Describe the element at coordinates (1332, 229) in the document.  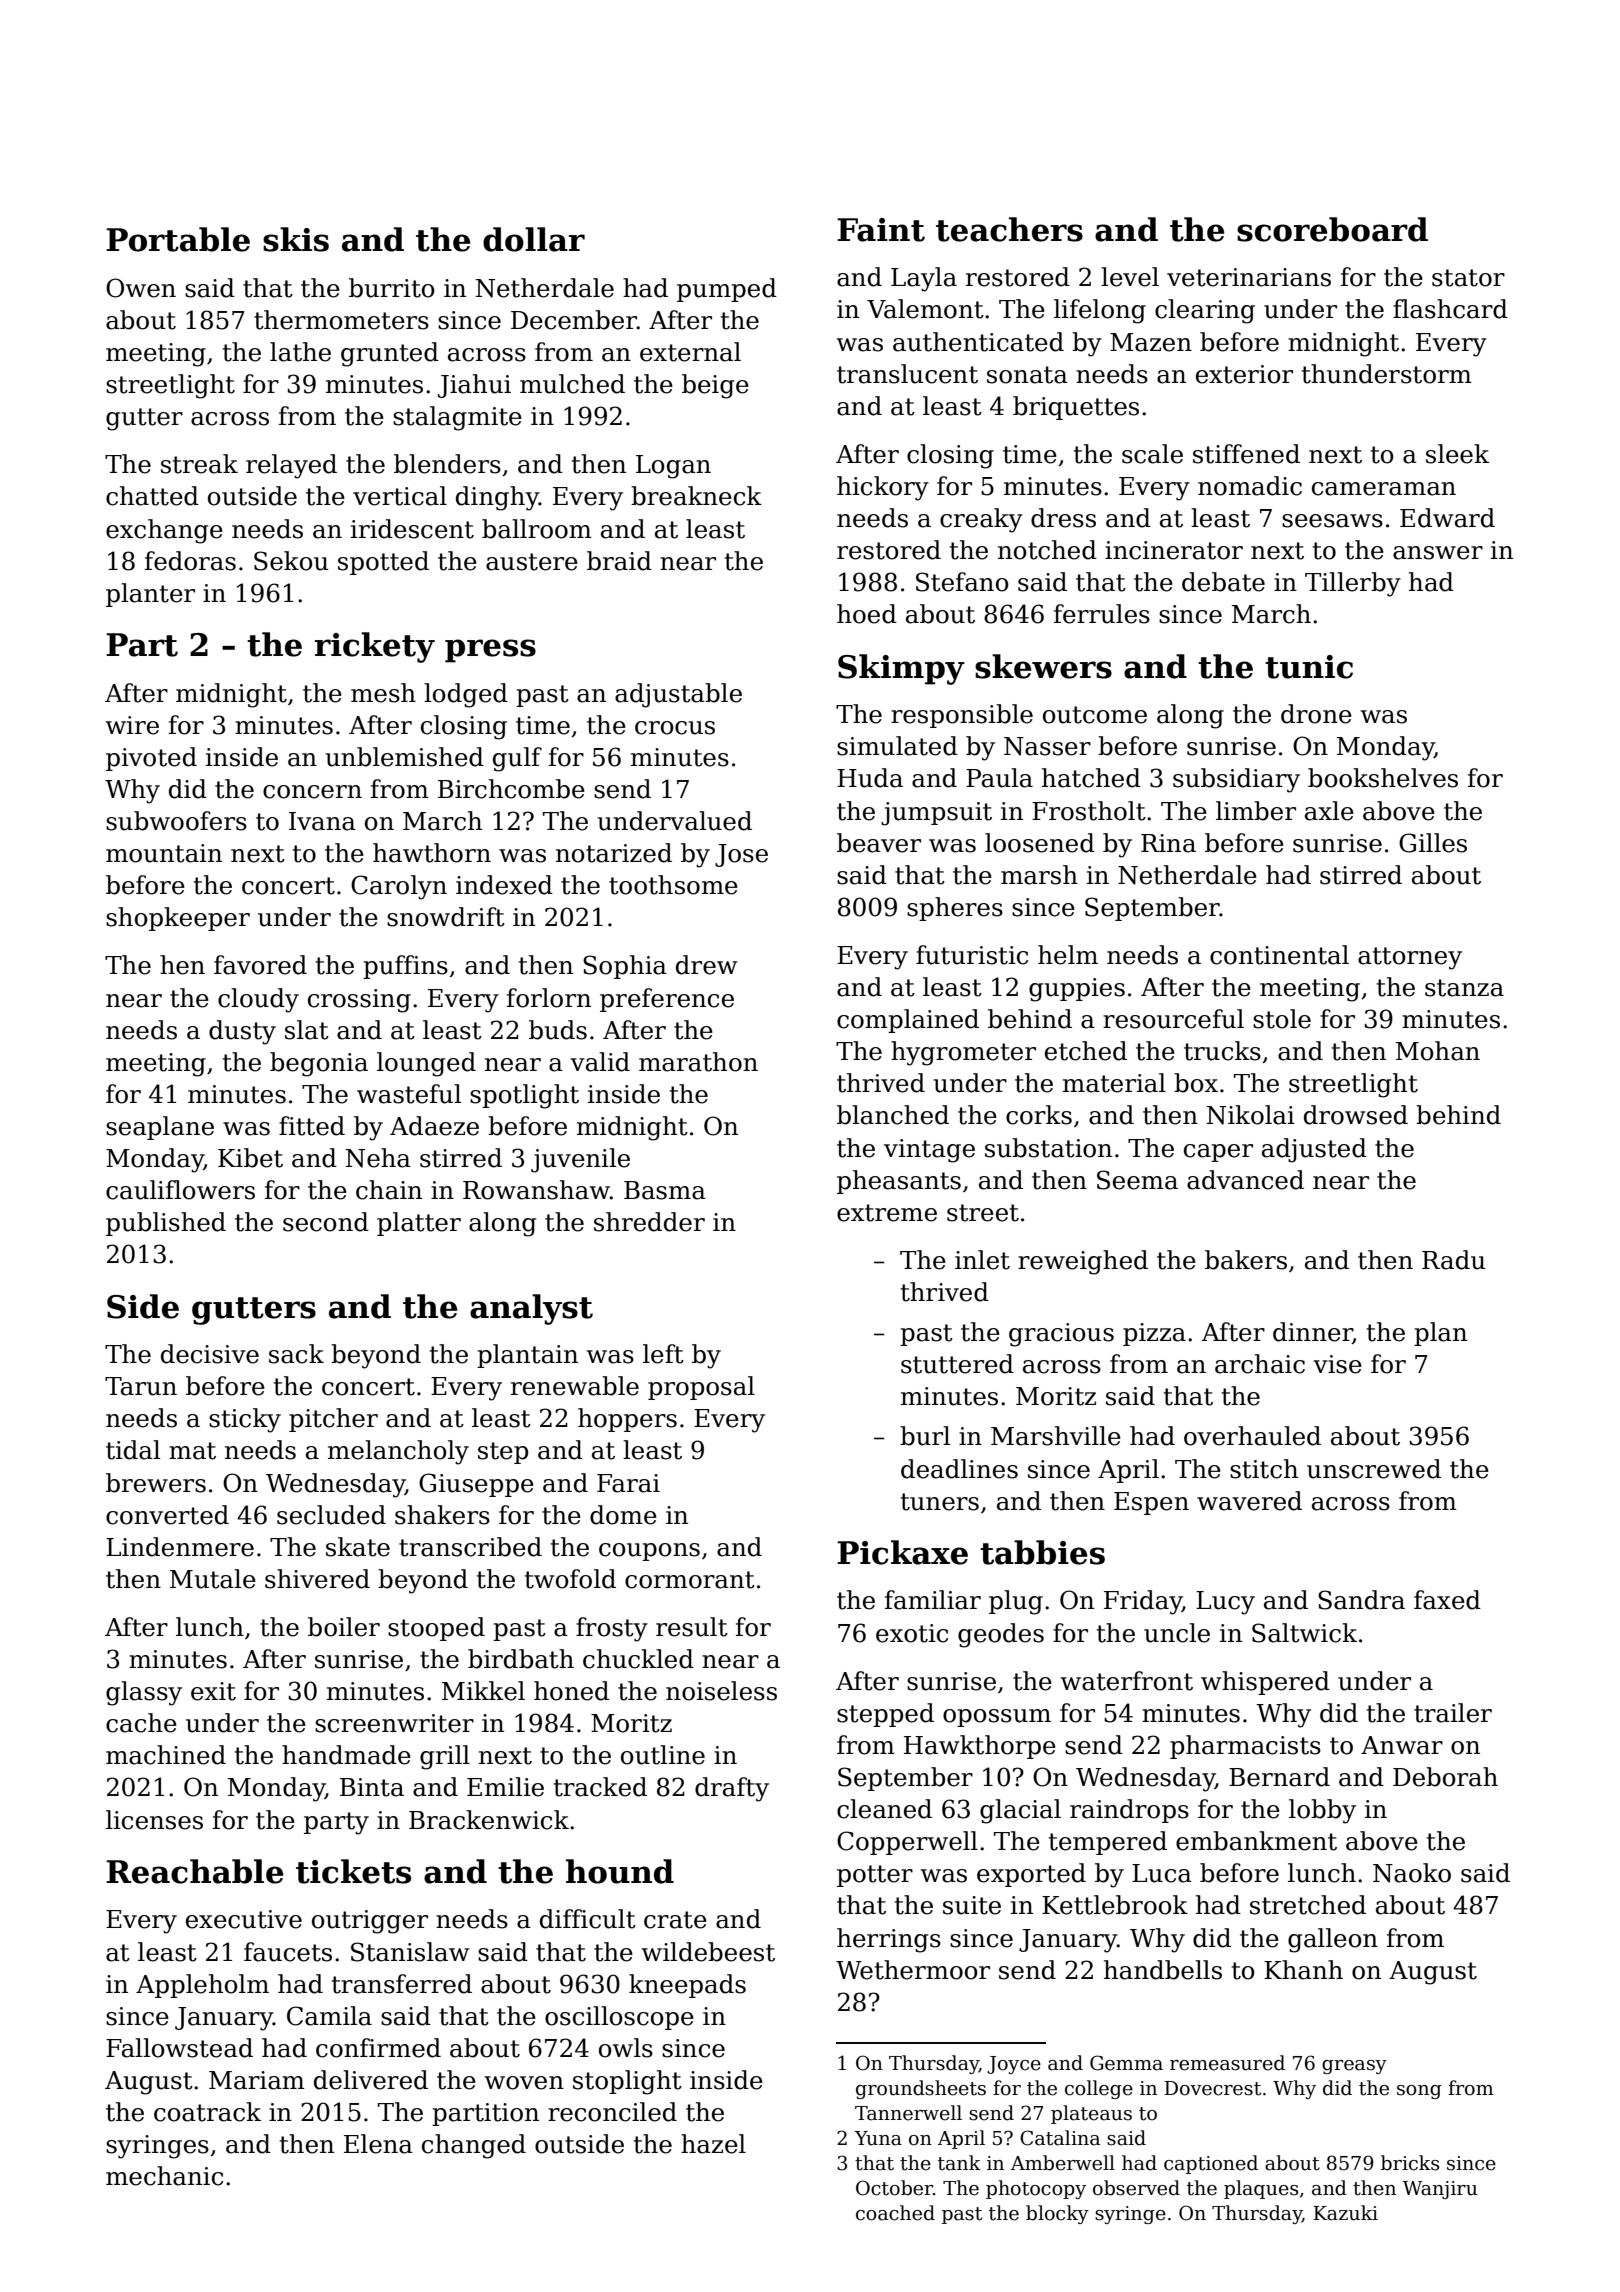
I see `scoreboard` at that location.
